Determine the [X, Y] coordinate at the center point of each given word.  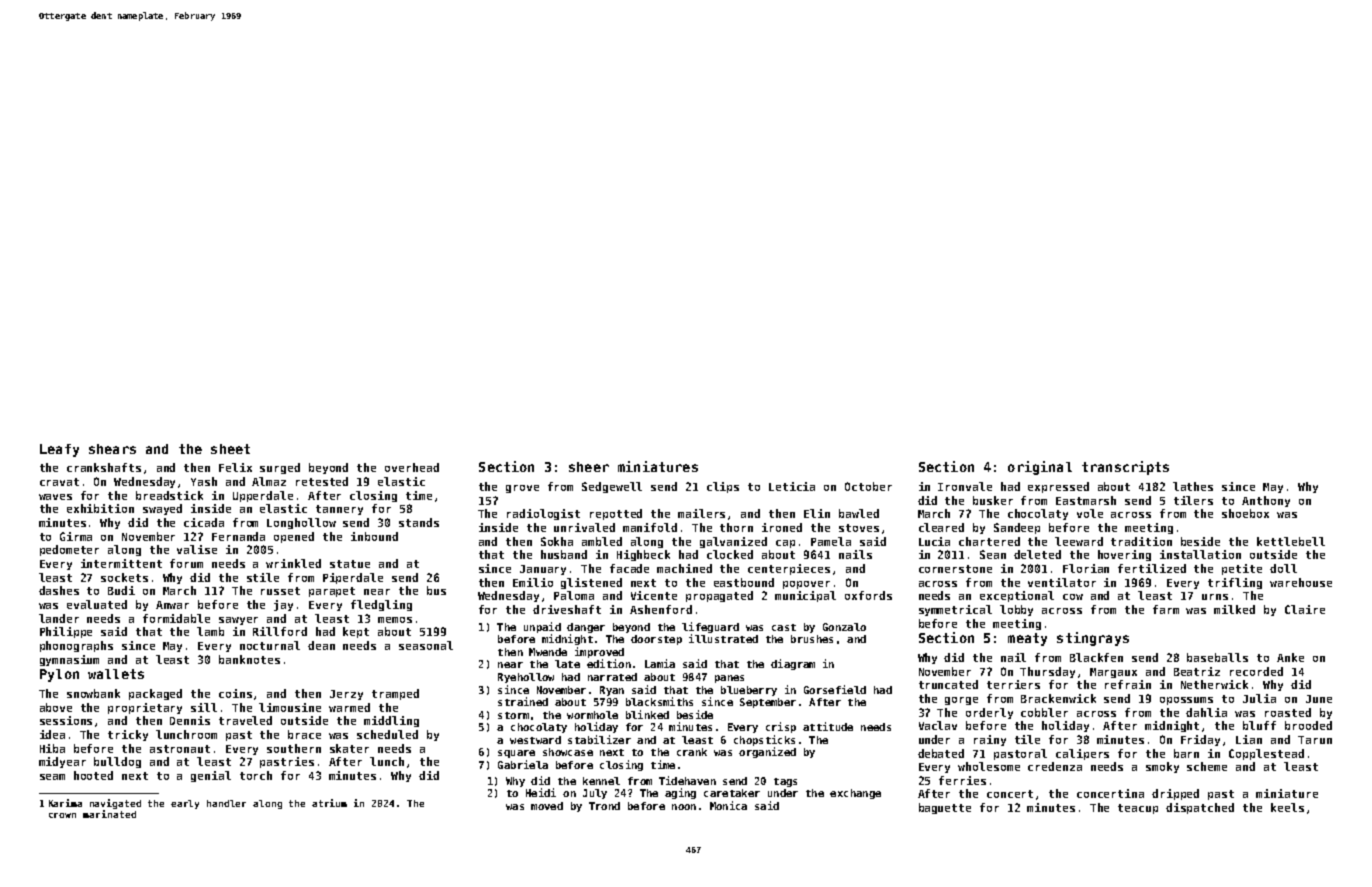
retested [322, 481]
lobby [1016, 610]
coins [235, 693]
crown [62, 815]
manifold [650, 527]
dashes [59, 590]
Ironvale [965, 486]
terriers [1013, 684]
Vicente [654, 595]
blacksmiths [659, 701]
